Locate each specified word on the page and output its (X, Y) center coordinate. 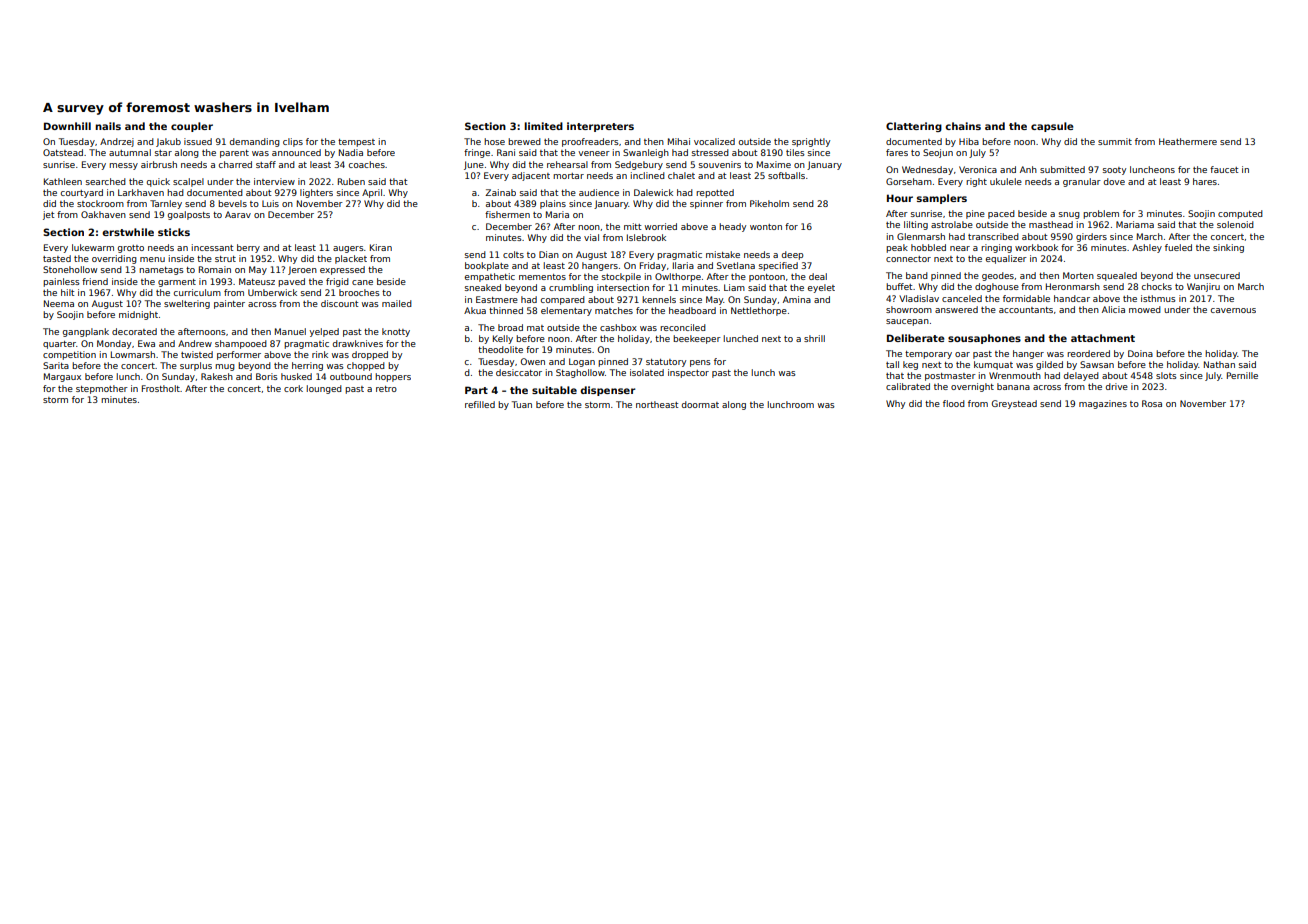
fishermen (507, 214)
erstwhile (128, 232)
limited (543, 126)
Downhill (67, 126)
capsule (1052, 127)
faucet (1224, 169)
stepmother (102, 389)
